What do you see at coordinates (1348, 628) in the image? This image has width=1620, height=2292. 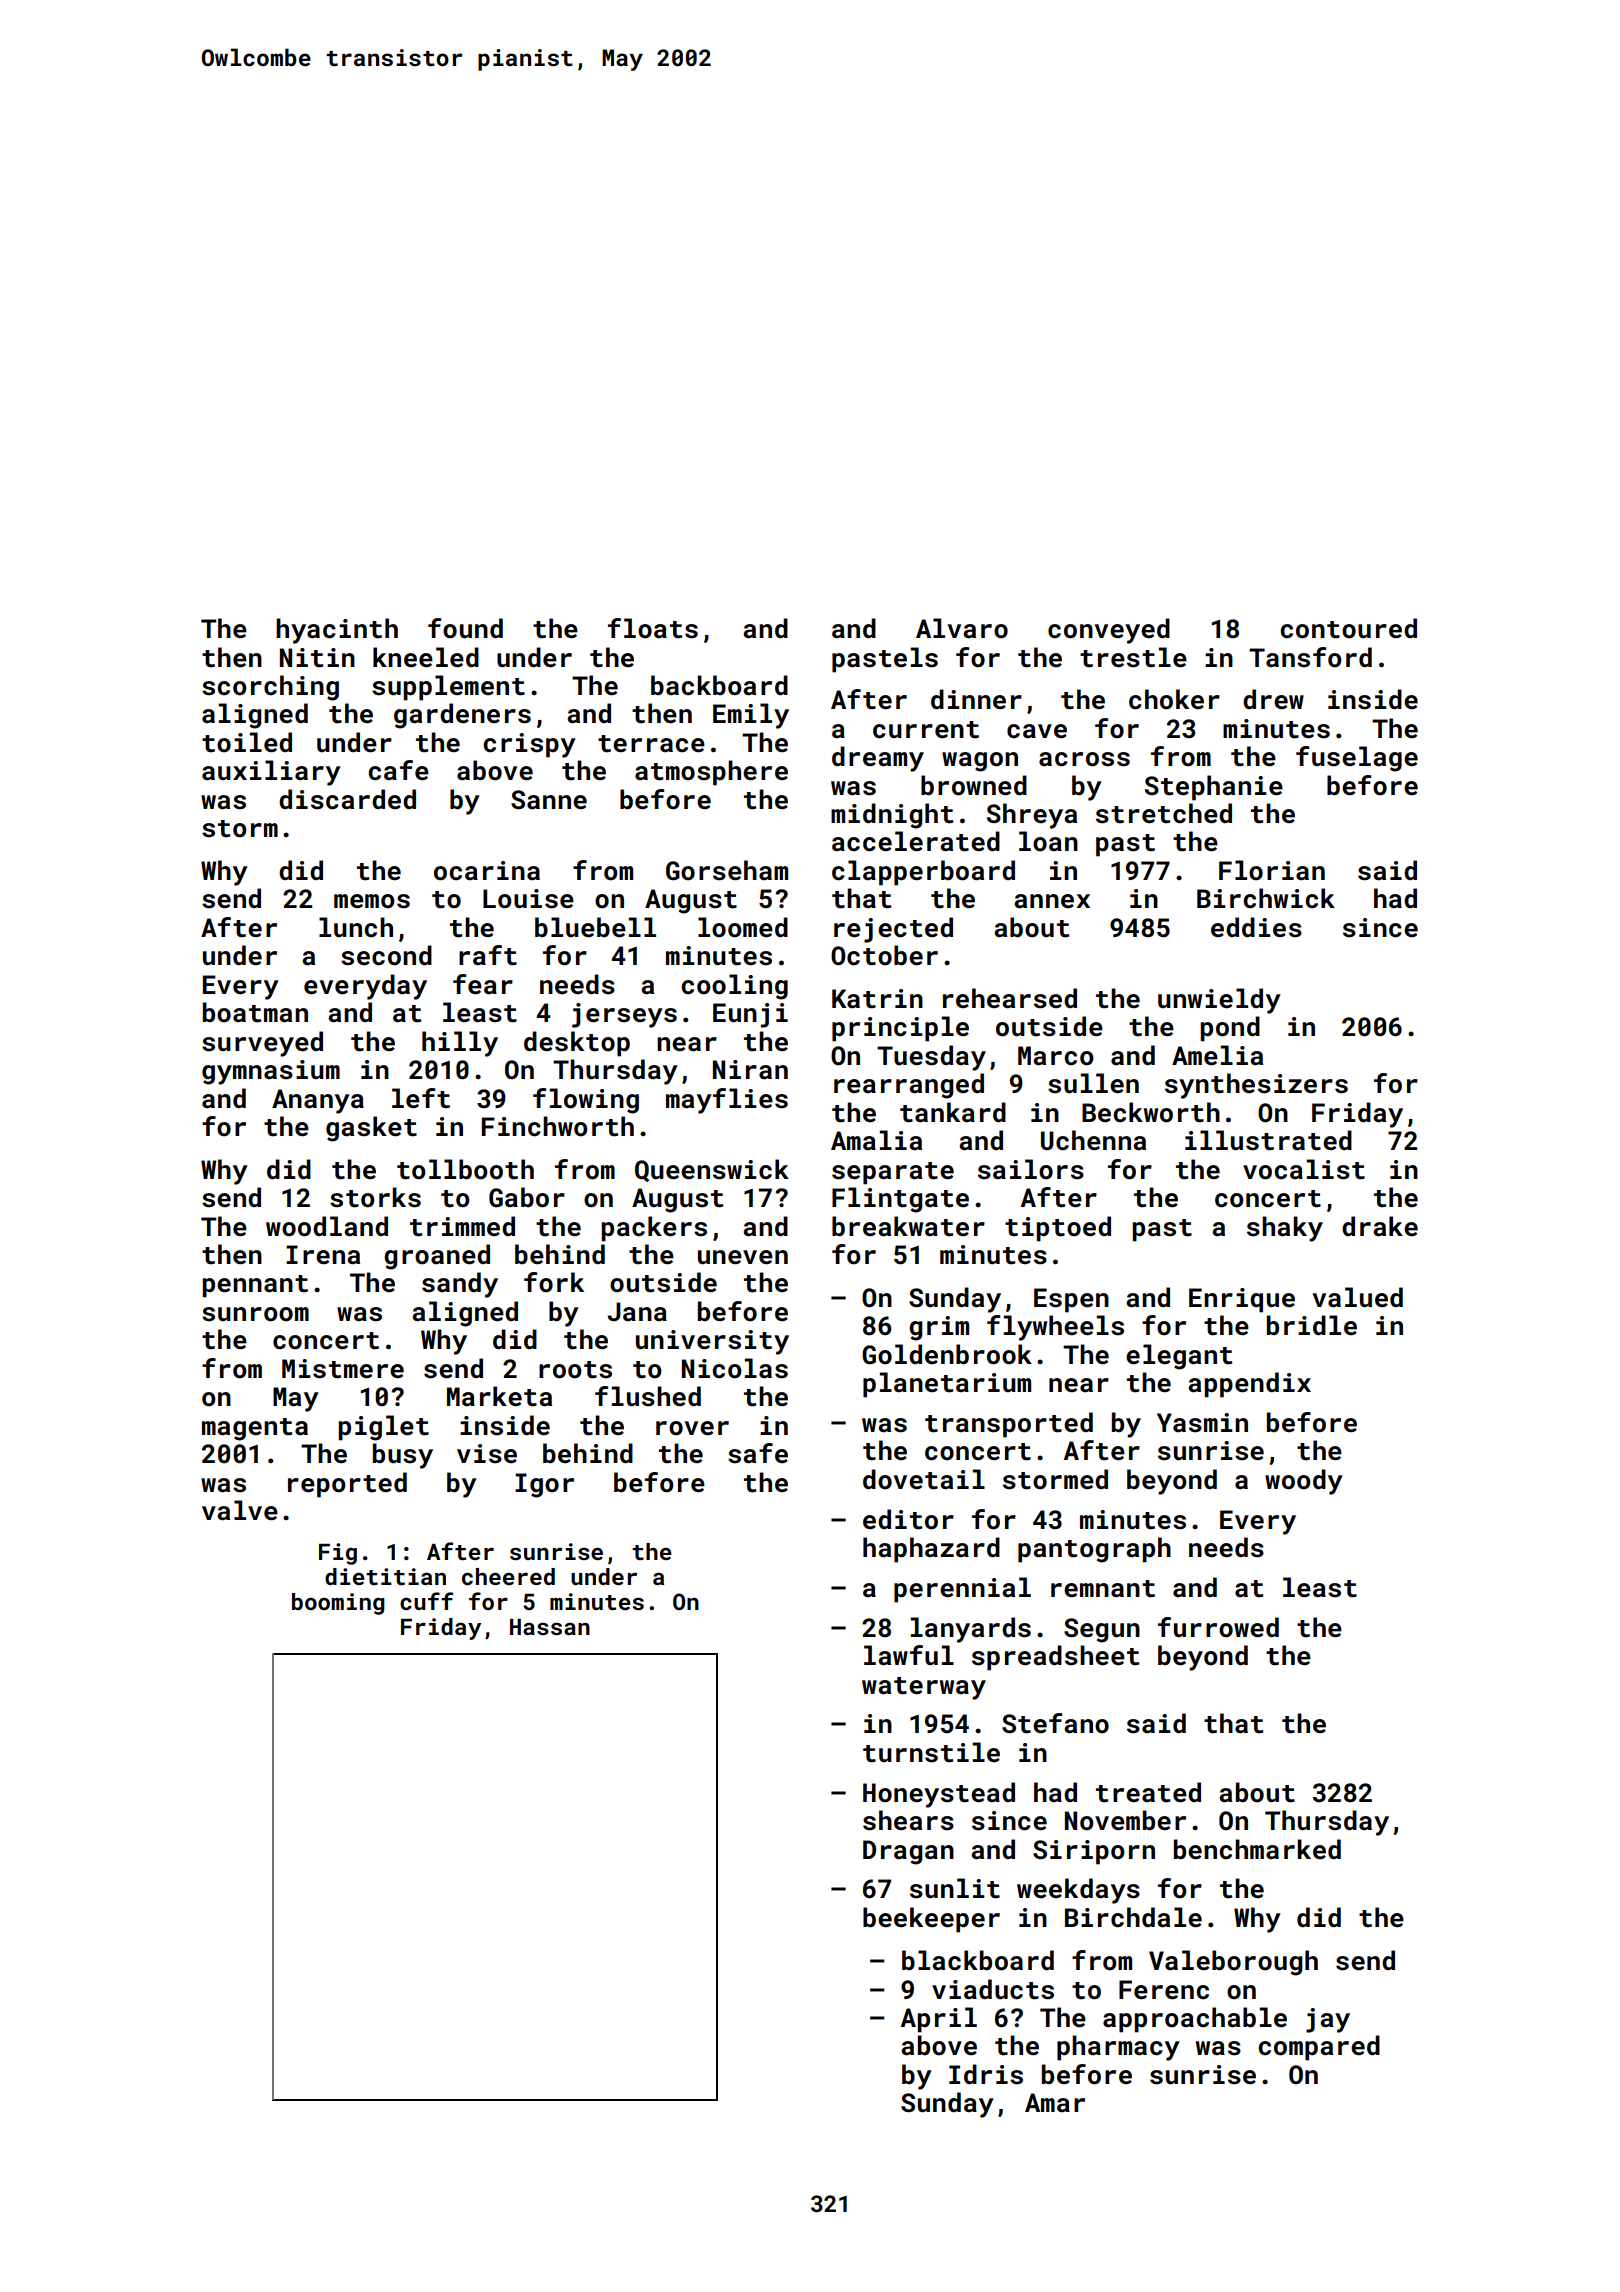 I see `contoured` at bounding box center [1348, 628].
